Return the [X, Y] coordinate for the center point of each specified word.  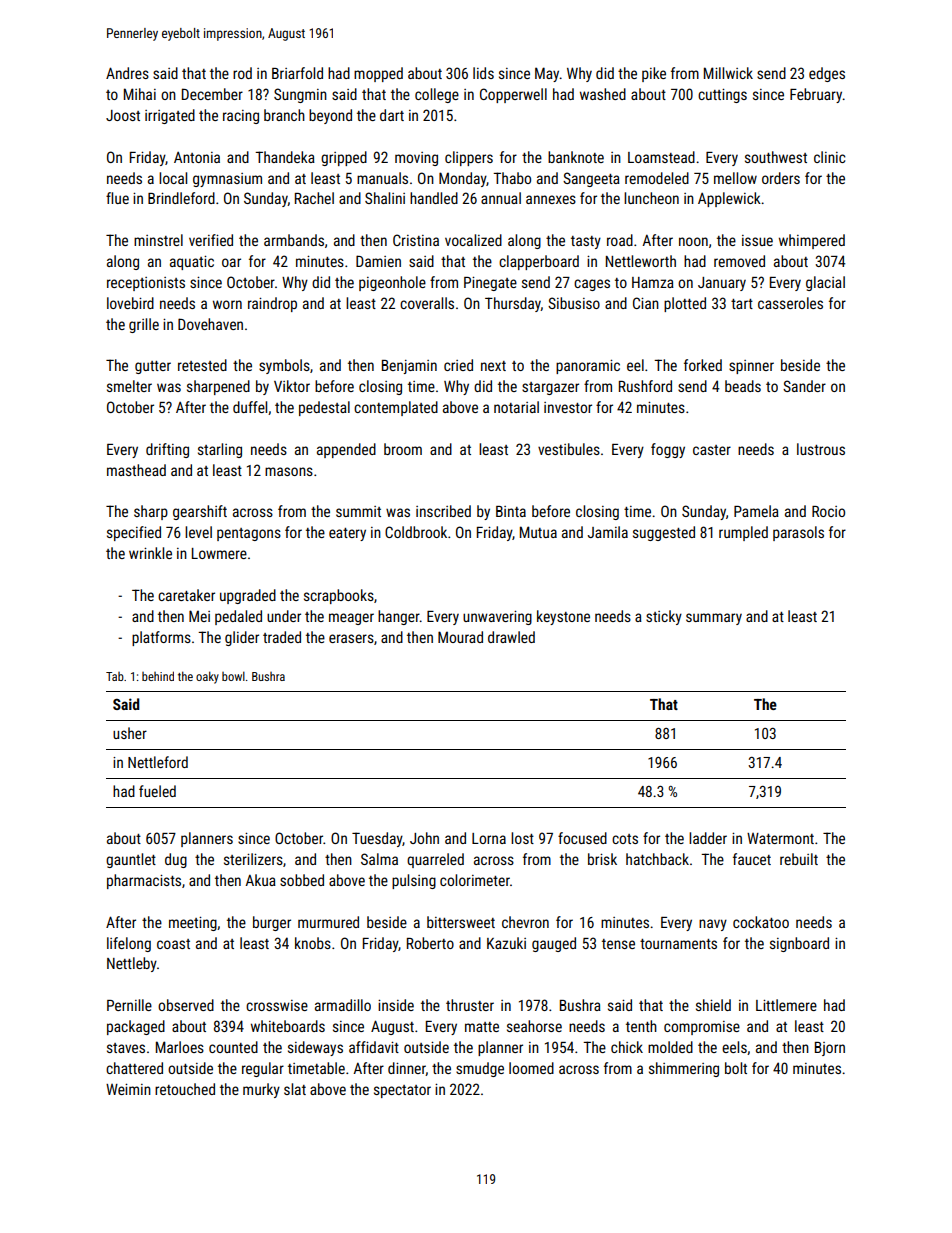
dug [176, 860]
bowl [233, 676]
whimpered [812, 241]
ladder [708, 838]
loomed [531, 1068]
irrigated [170, 116]
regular [263, 1069]
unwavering [497, 618]
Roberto [430, 943]
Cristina [416, 240]
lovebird [130, 303]
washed [603, 94]
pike [654, 74]
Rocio [828, 511]
